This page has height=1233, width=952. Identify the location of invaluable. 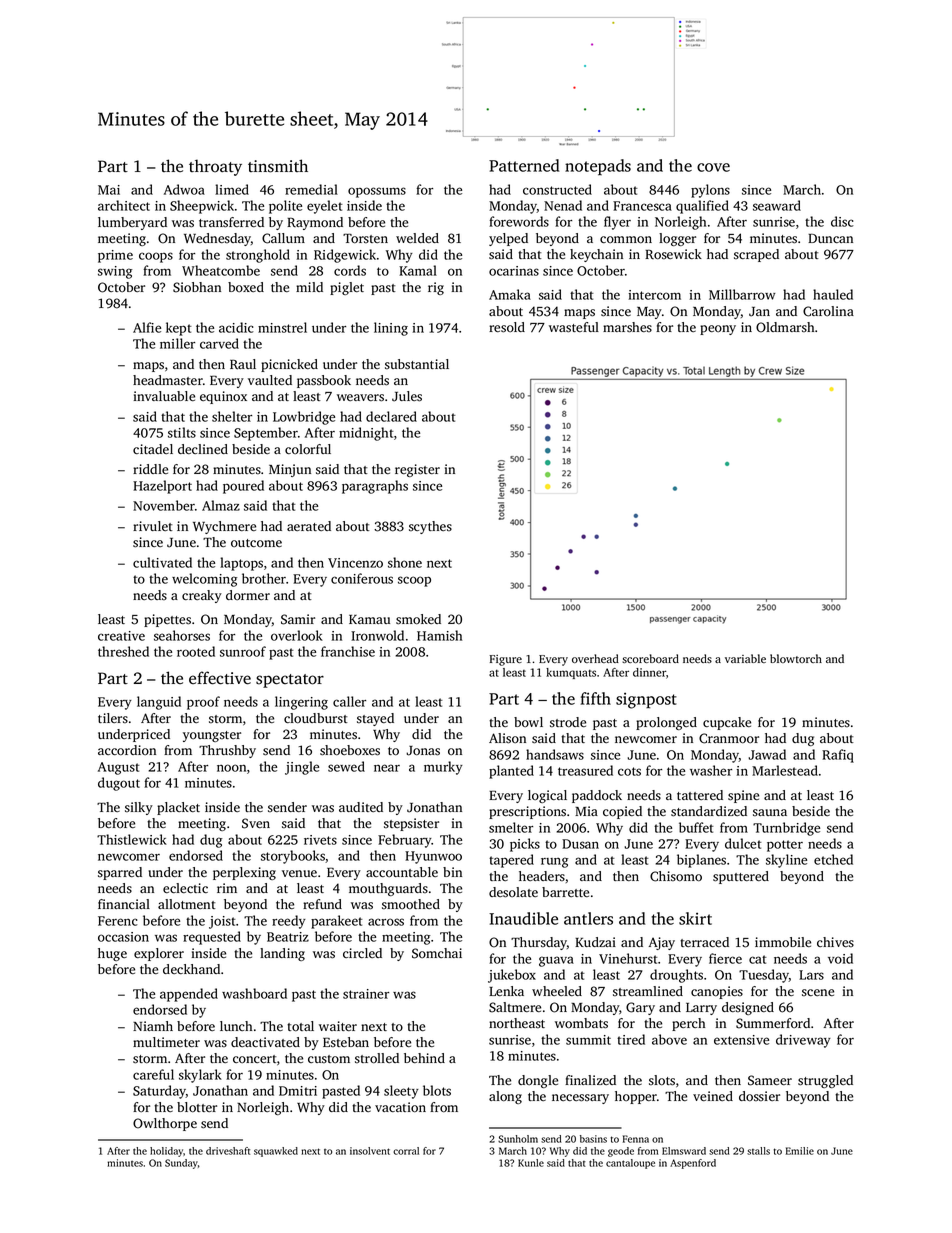
(164, 396).
